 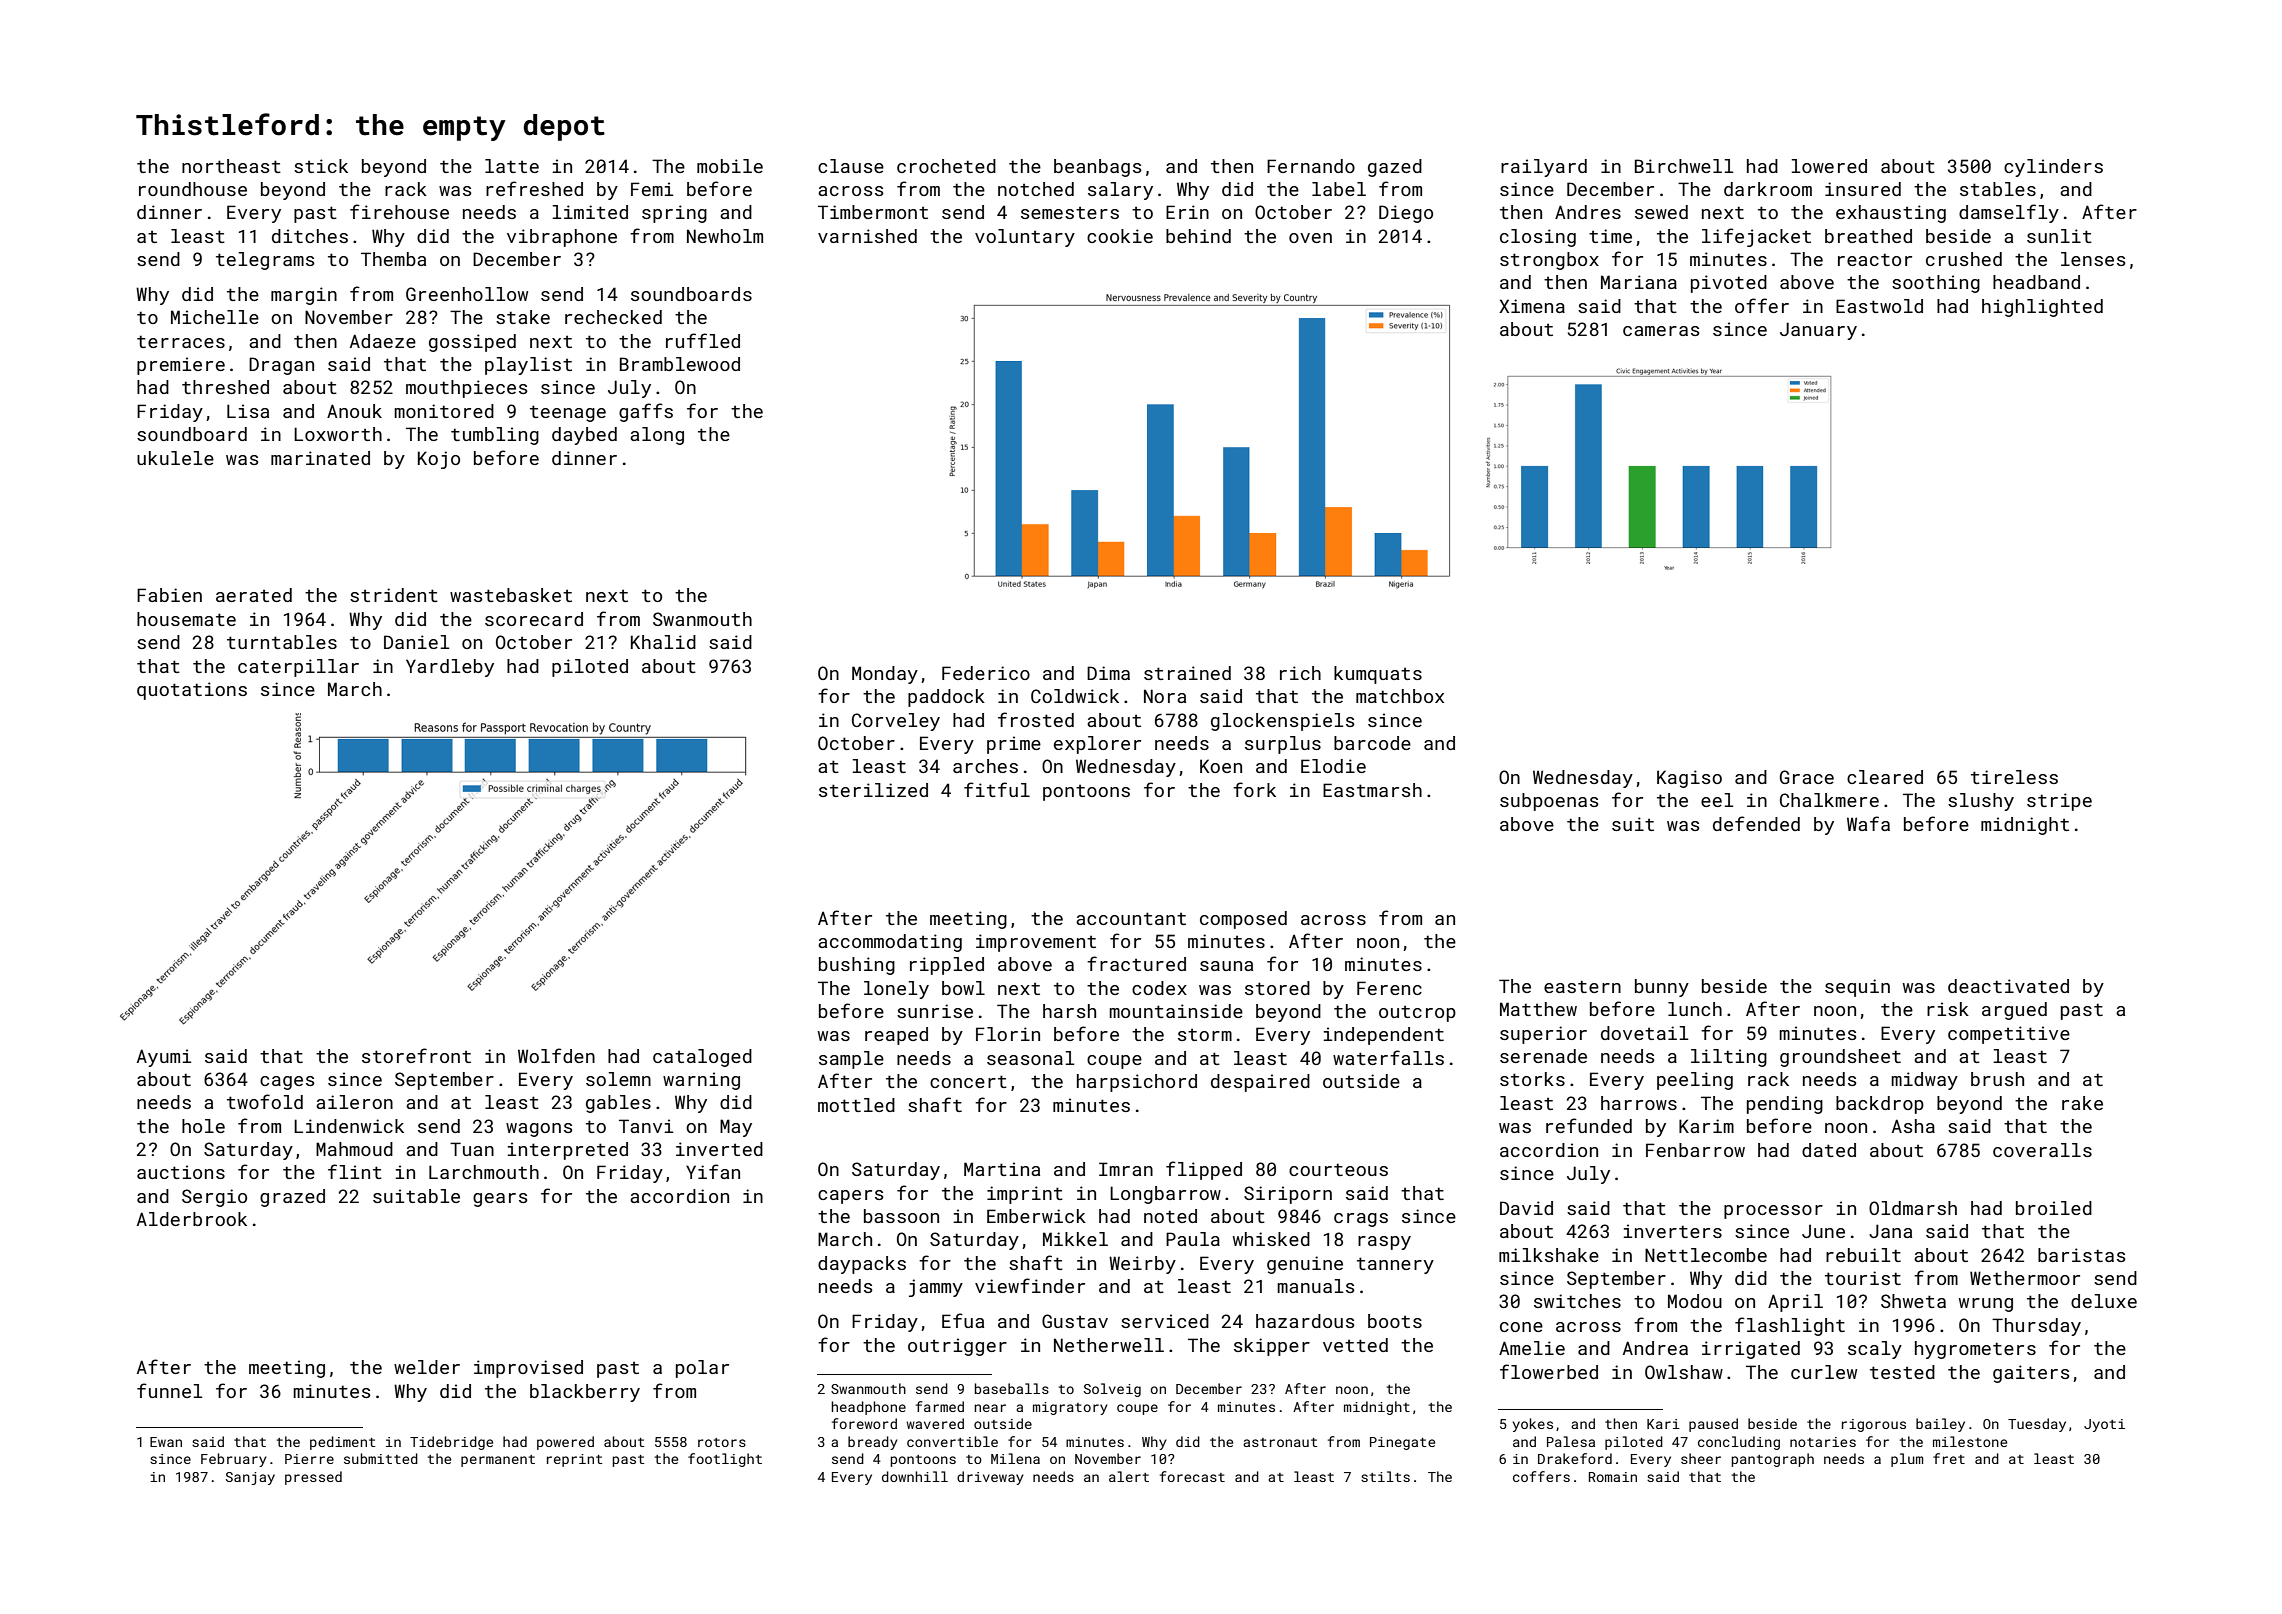 What do you see at coordinates (1998, 189) in the image?
I see `stables` at bounding box center [1998, 189].
